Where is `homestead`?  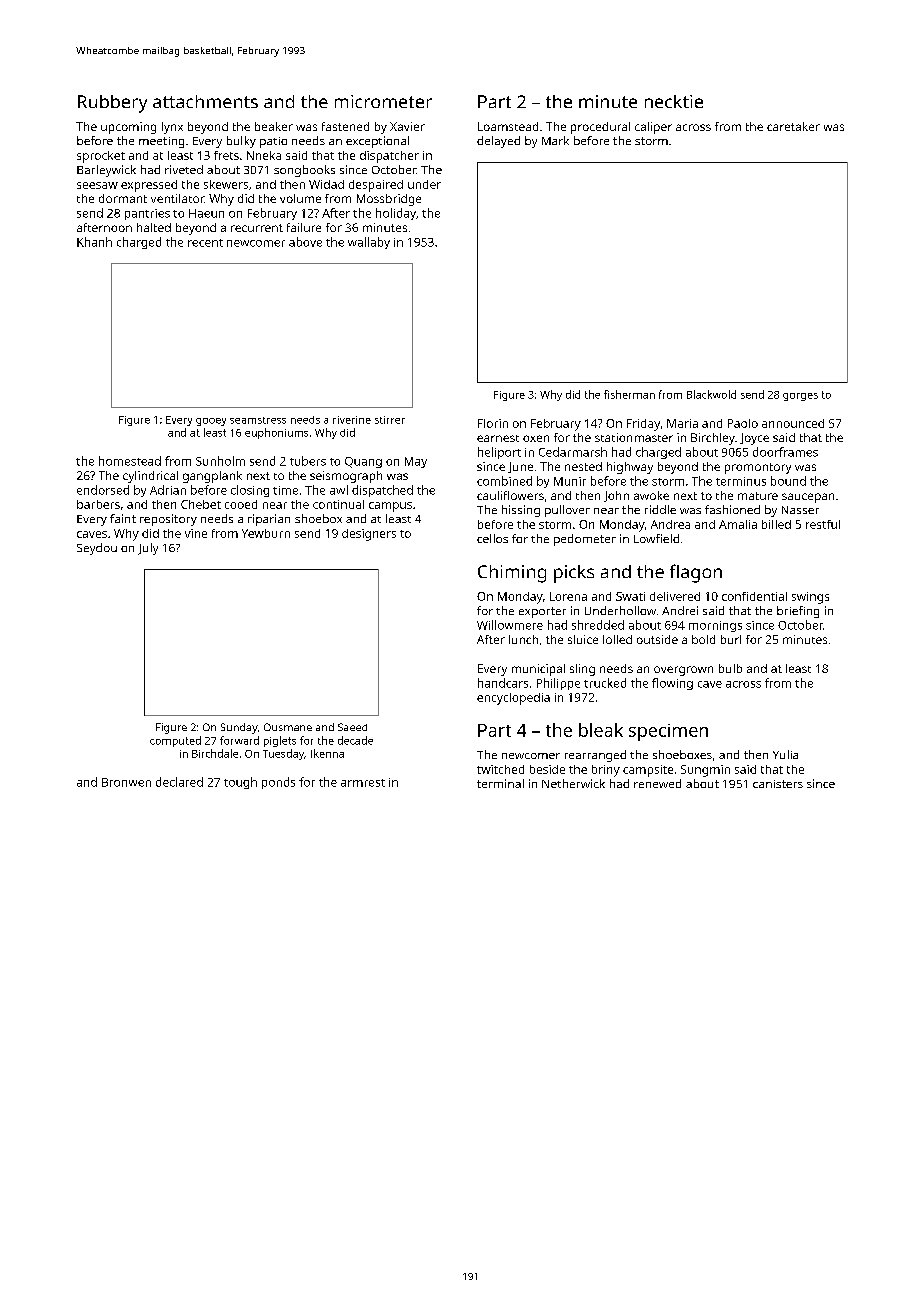
homestead is located at coordinates (130, 461).
